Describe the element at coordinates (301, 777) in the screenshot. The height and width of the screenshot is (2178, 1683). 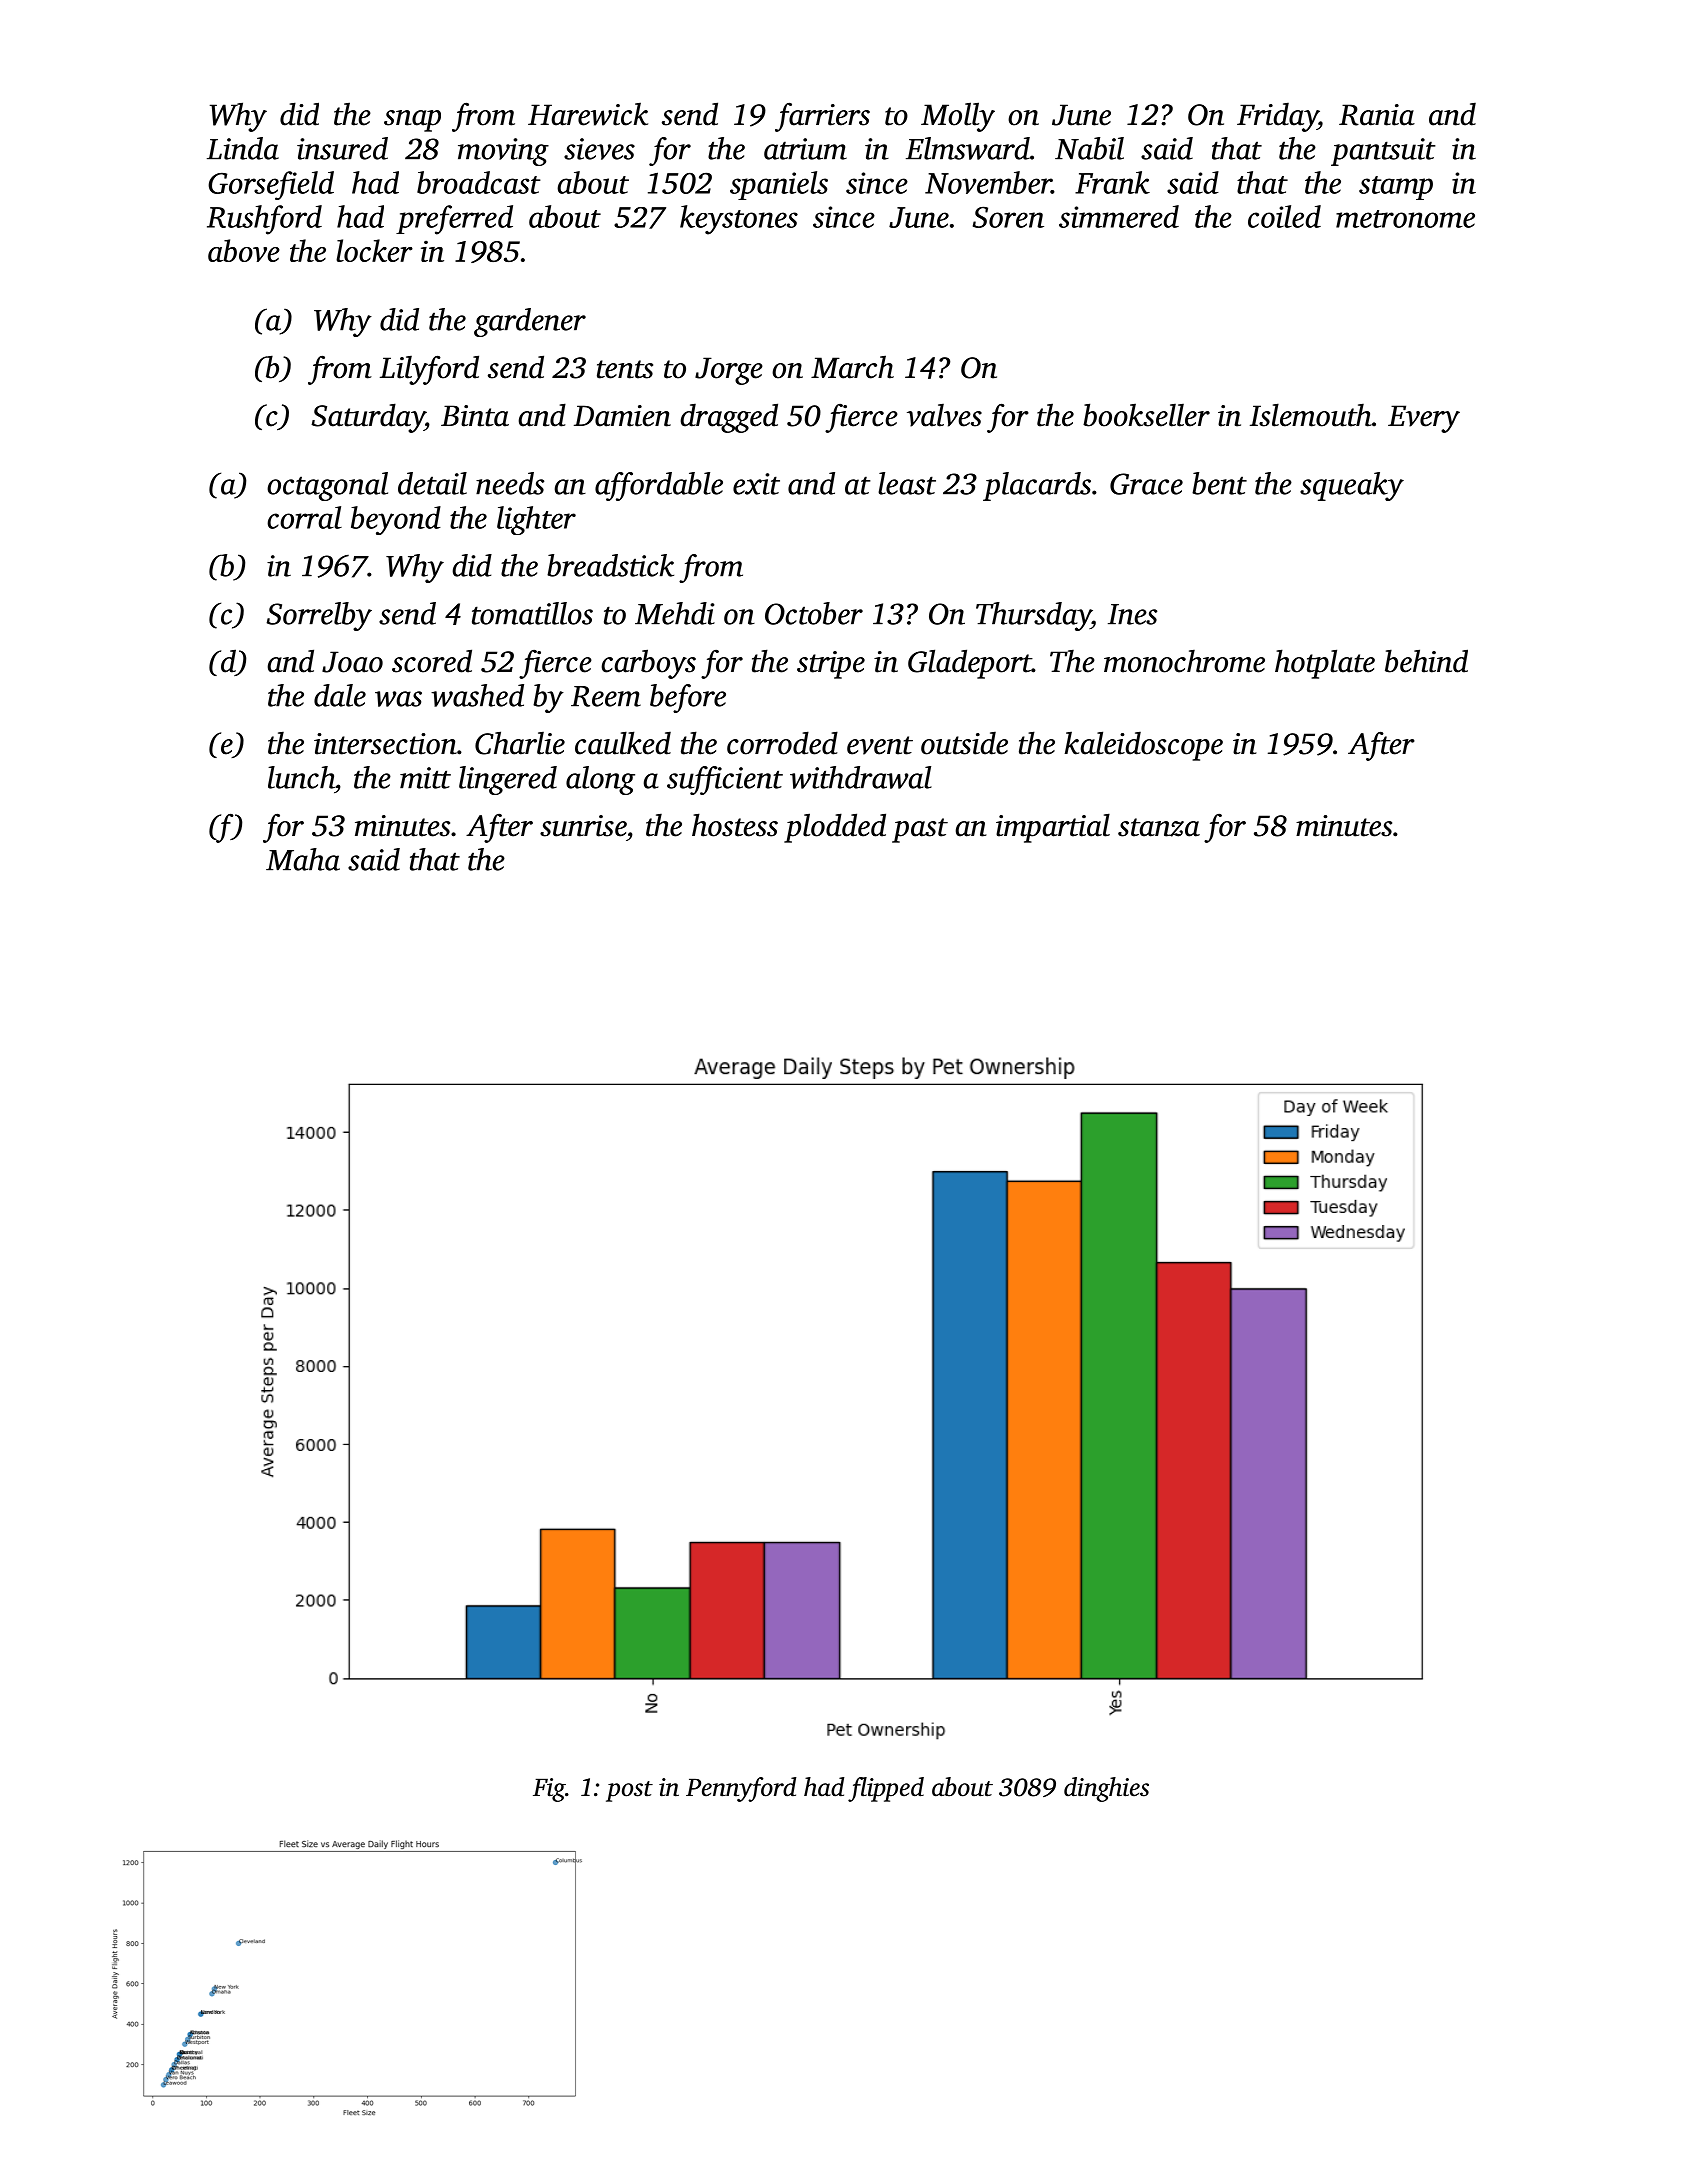
I see `lunch` at that location.
